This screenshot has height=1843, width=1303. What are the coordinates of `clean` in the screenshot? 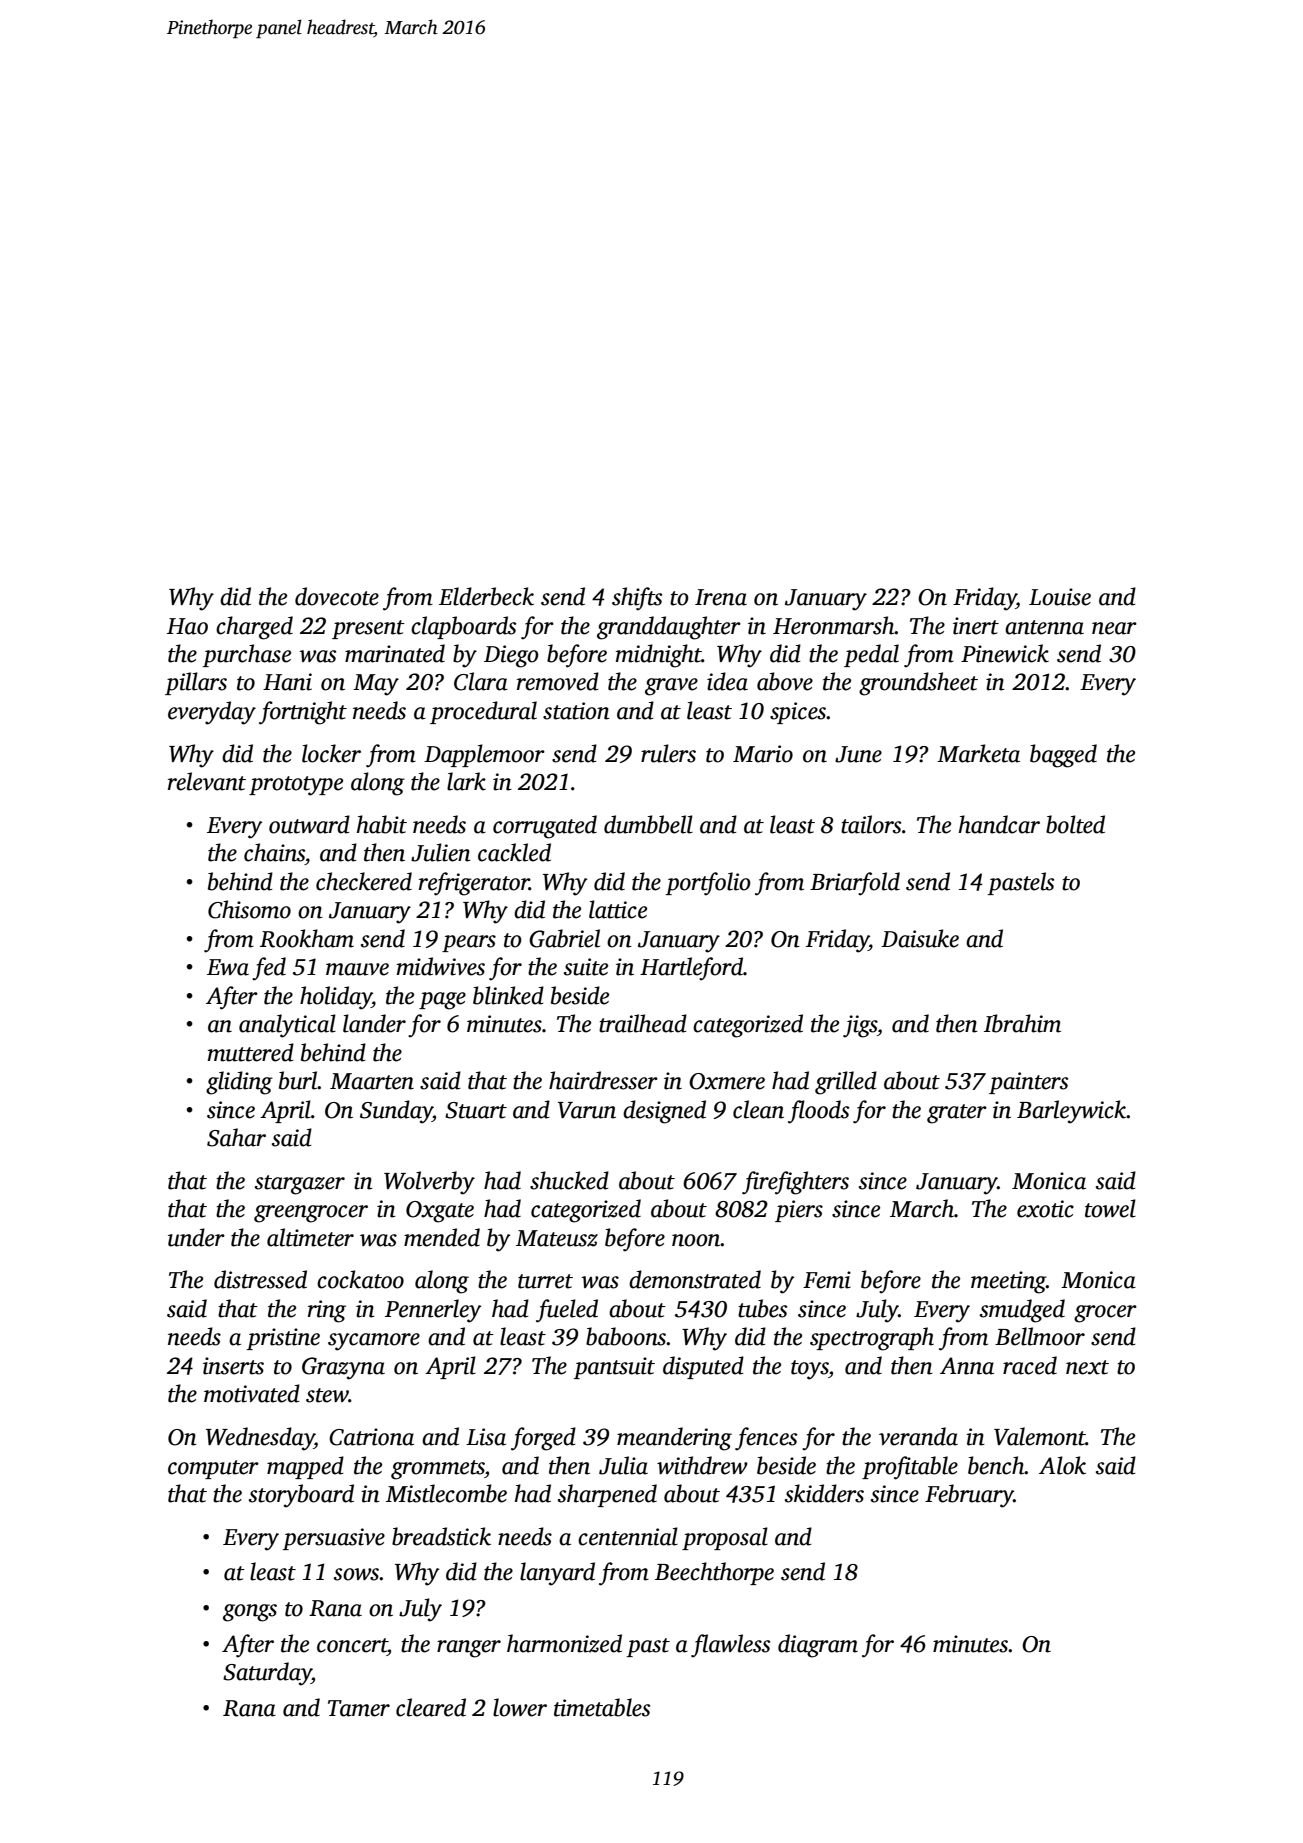 It's located at (758, 1109).
